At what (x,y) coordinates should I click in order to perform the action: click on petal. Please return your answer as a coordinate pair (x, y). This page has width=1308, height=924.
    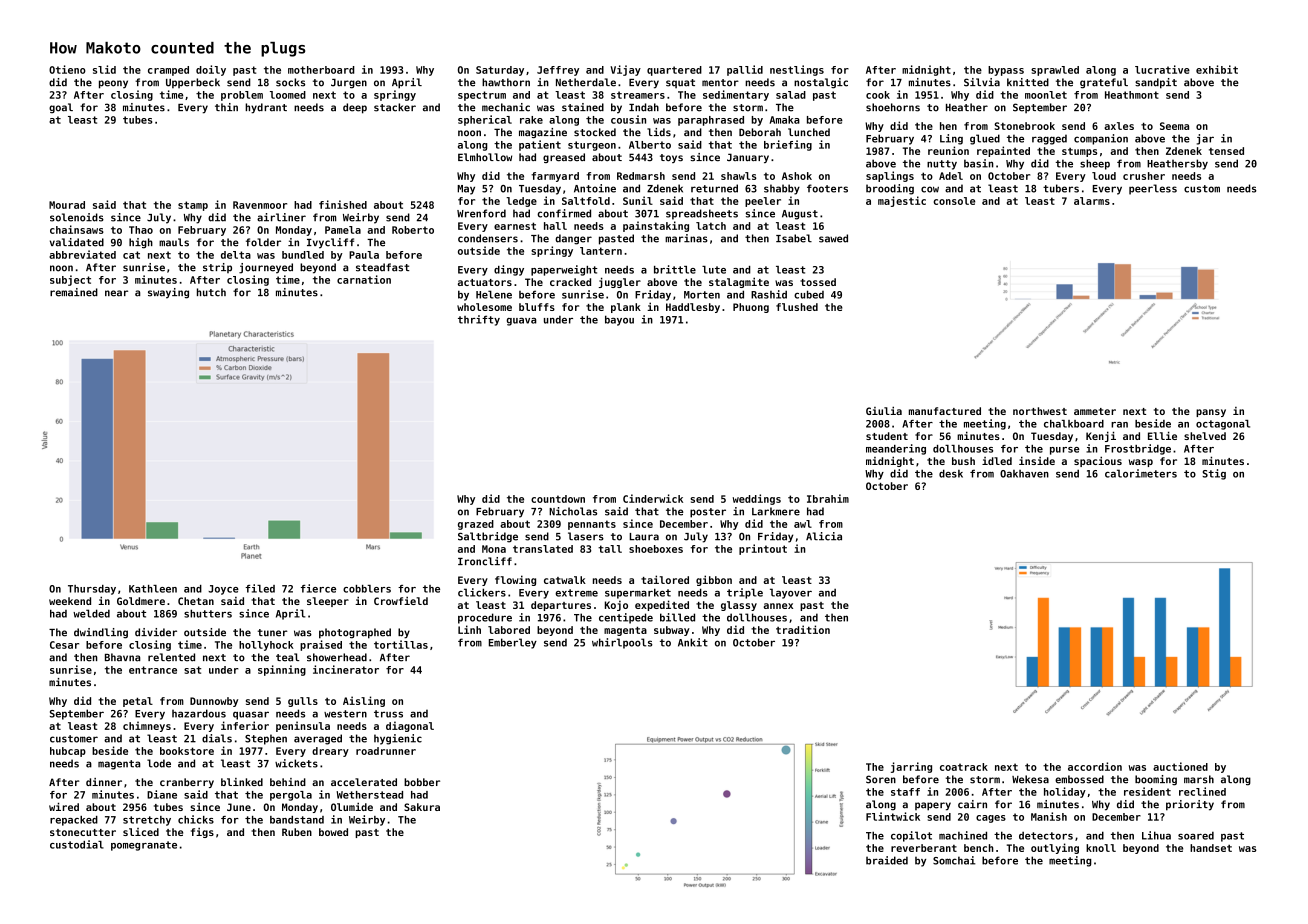
    Looking at the image, I should click on (138, 702).
